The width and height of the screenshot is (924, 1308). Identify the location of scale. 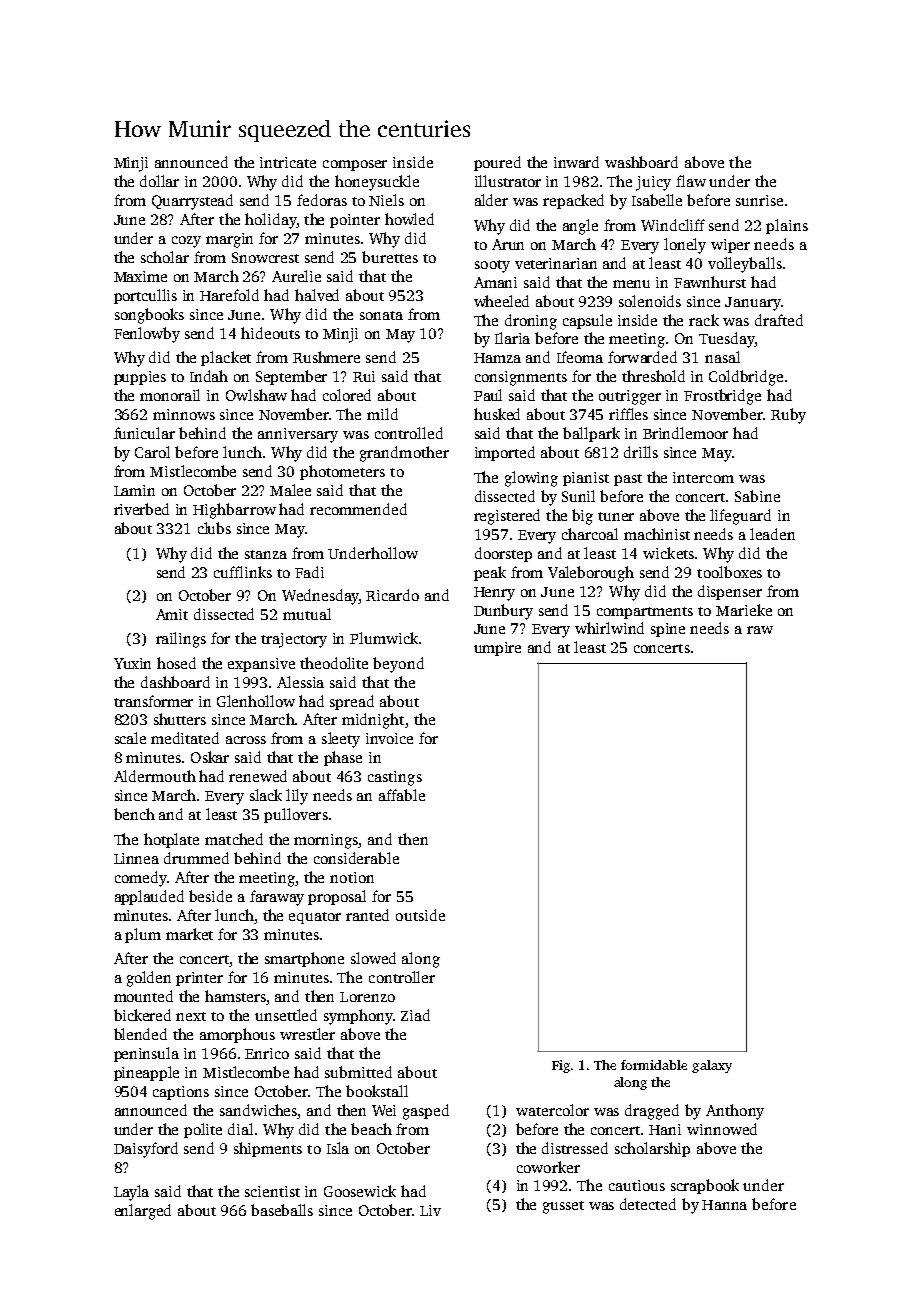
(130, 738).
